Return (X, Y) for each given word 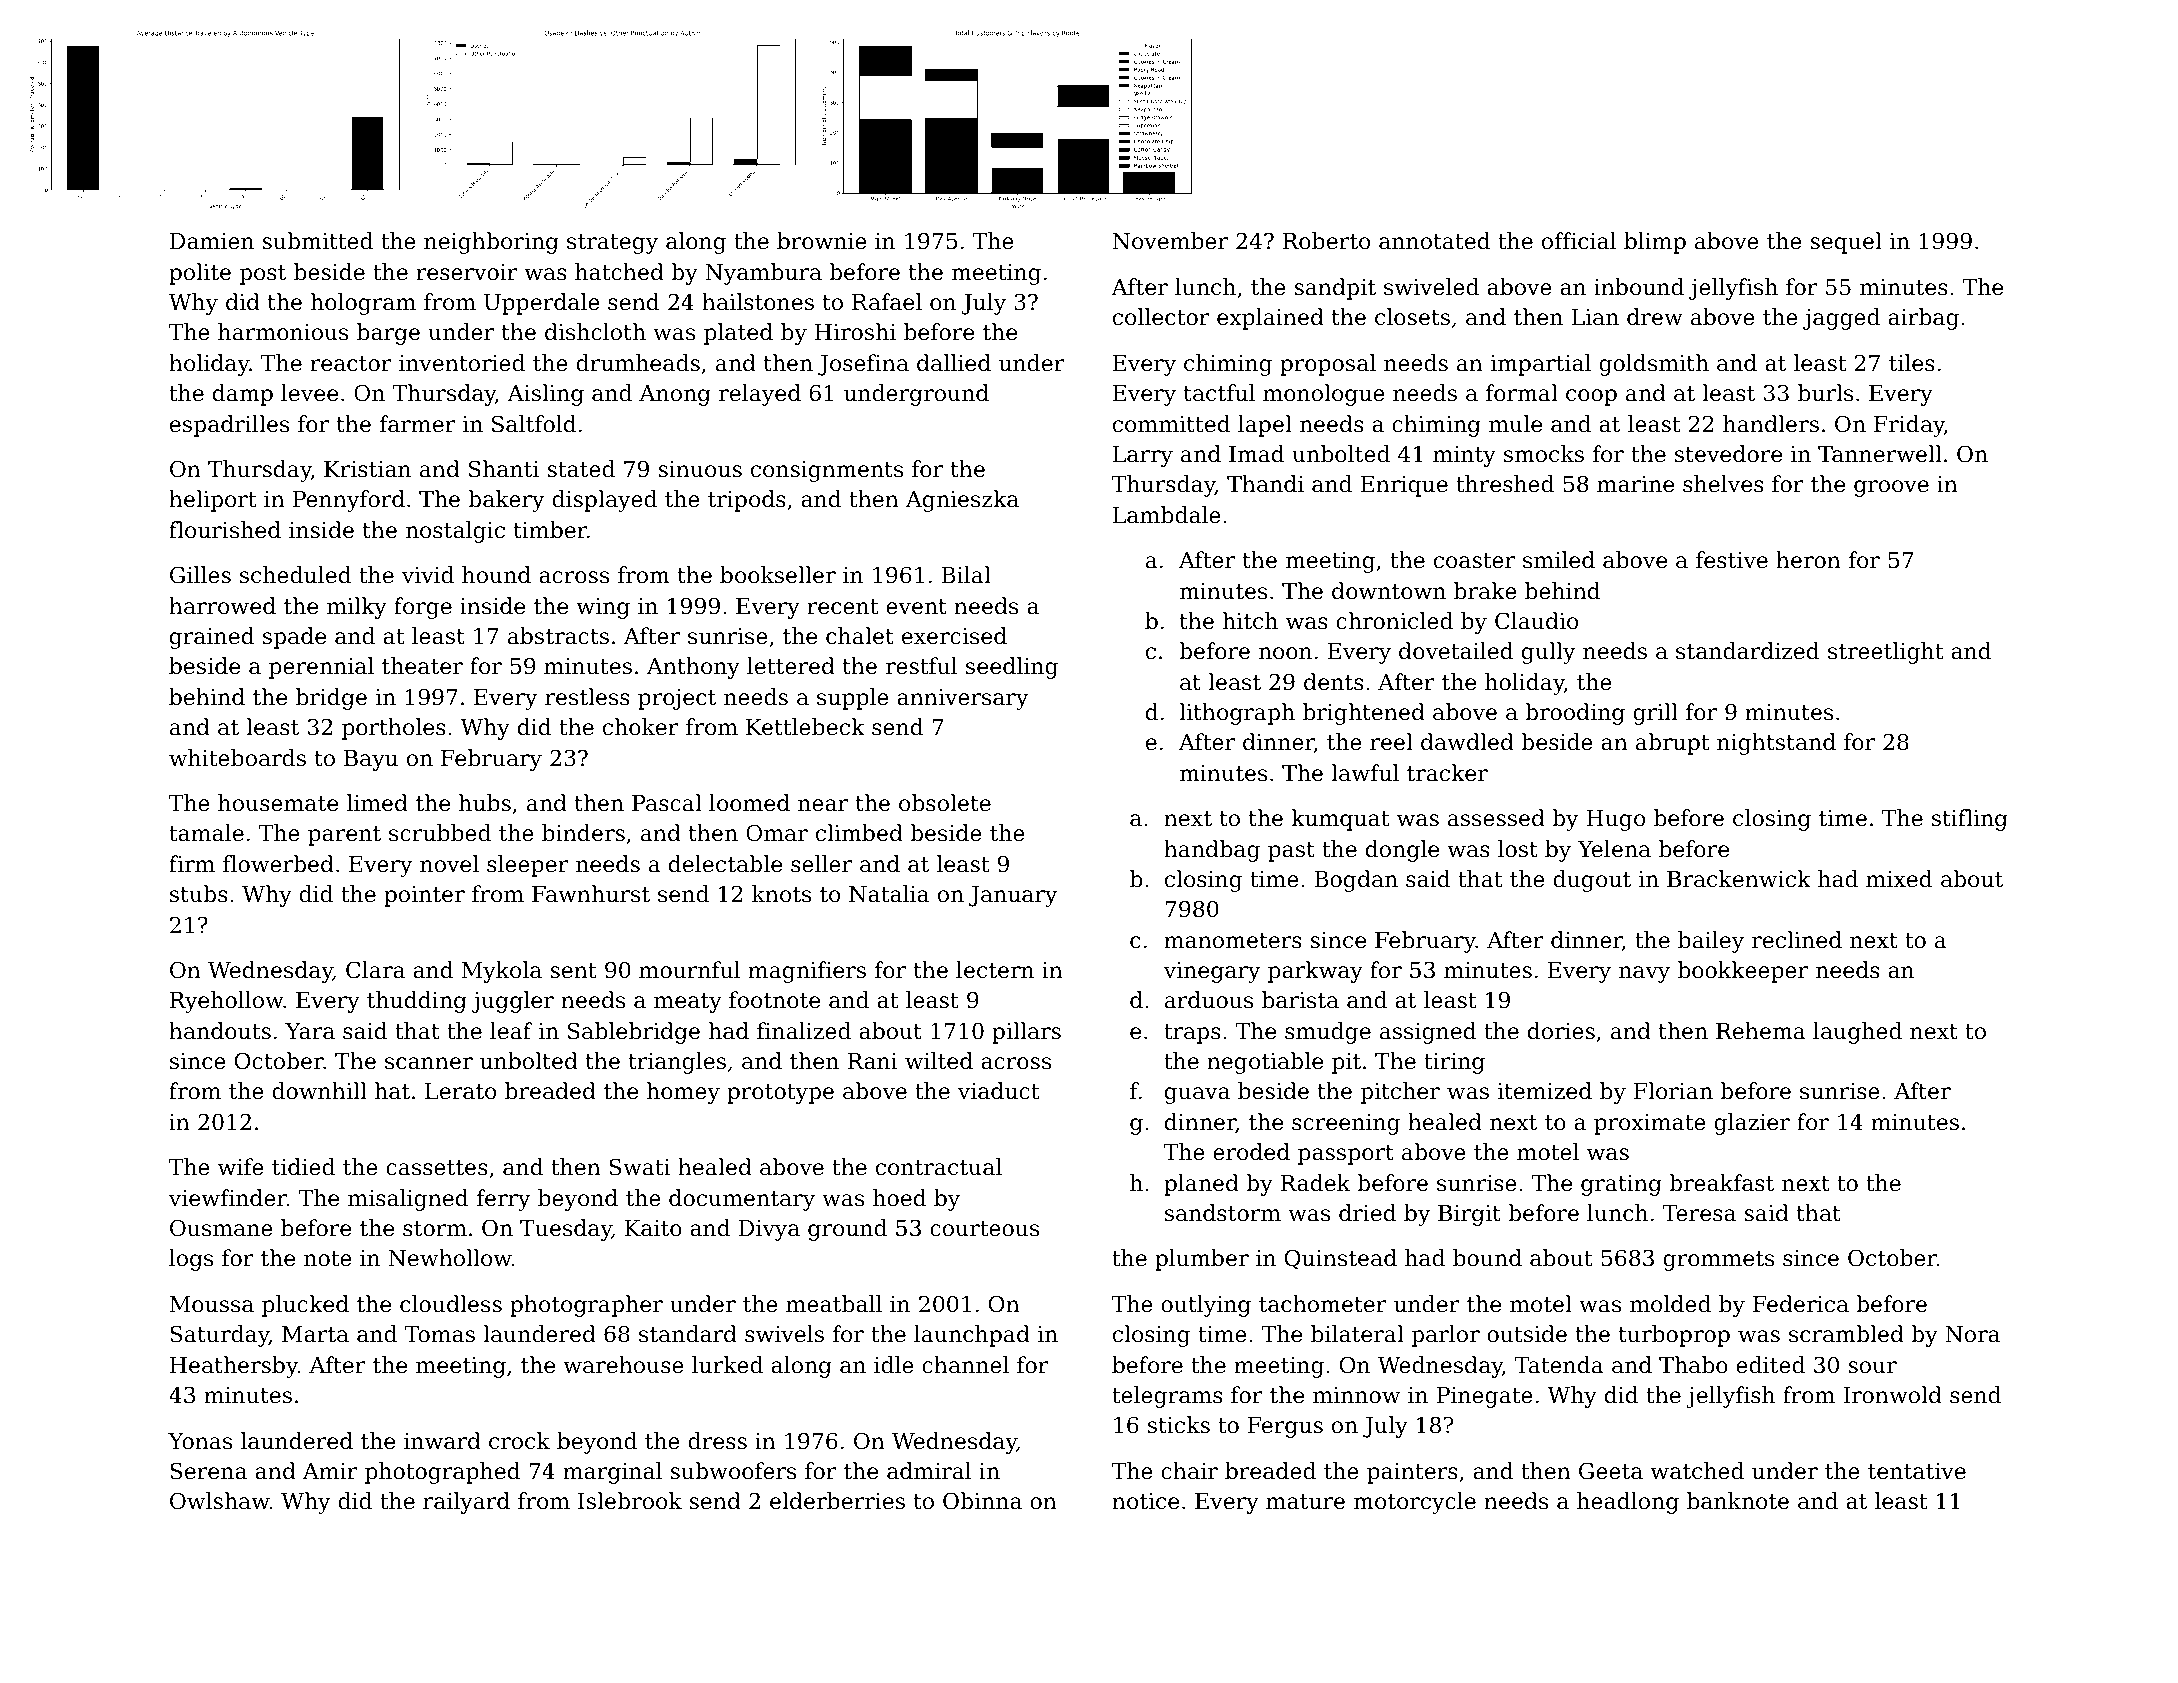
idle (894, 1365)
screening (1346, 1124)
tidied (303, 1167)
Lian (1595, 317)
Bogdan (1356, 881)
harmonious (283, 332)
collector (1161, 317)
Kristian (367, 469)
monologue (1324, 395)
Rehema (1761, 1031)
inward (442, 1441)
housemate (278, 803)
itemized (1545, 1091)
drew (1655, 317)
